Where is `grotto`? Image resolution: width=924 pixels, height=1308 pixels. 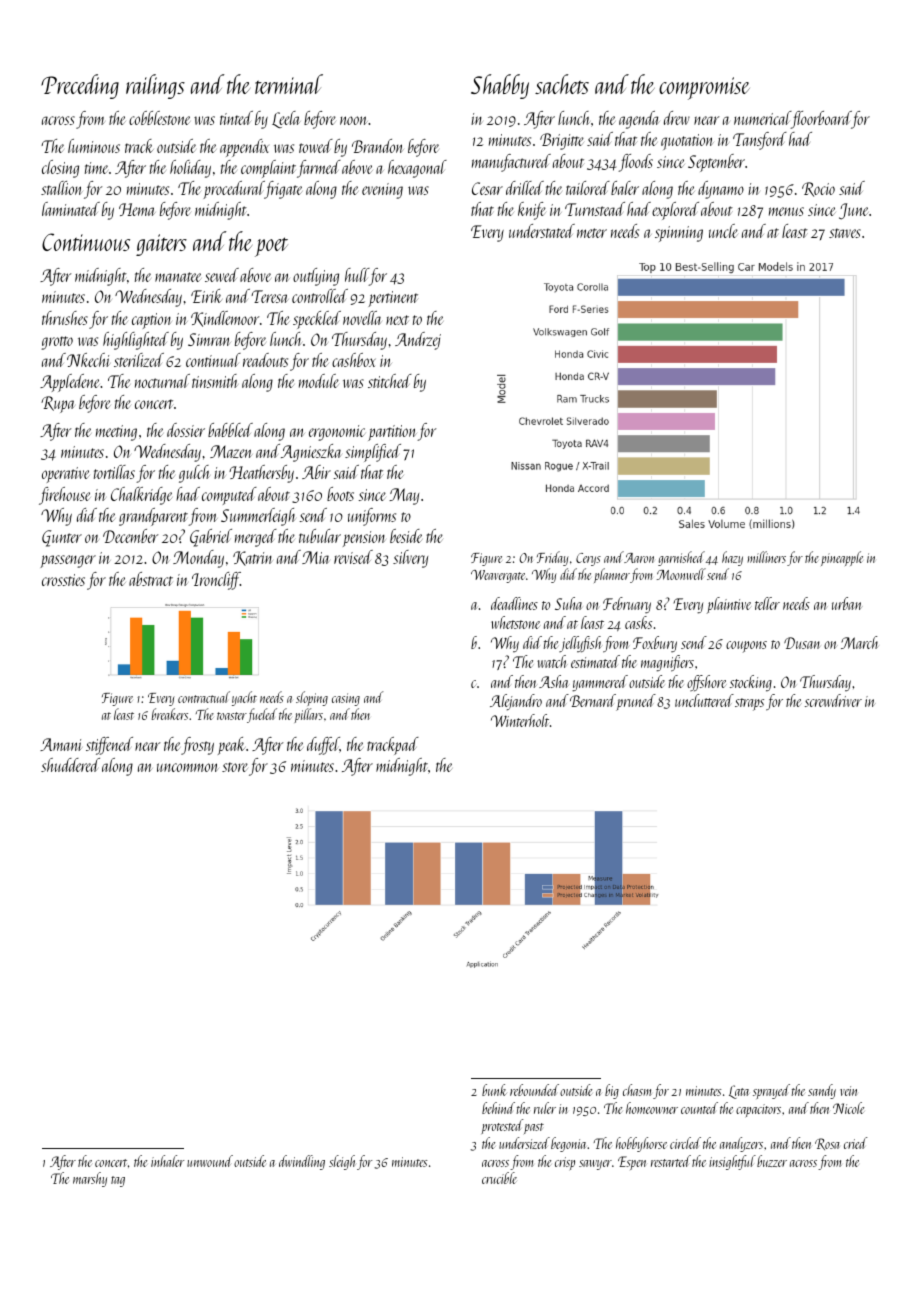 grotto is located at coordinates (57, 343).
